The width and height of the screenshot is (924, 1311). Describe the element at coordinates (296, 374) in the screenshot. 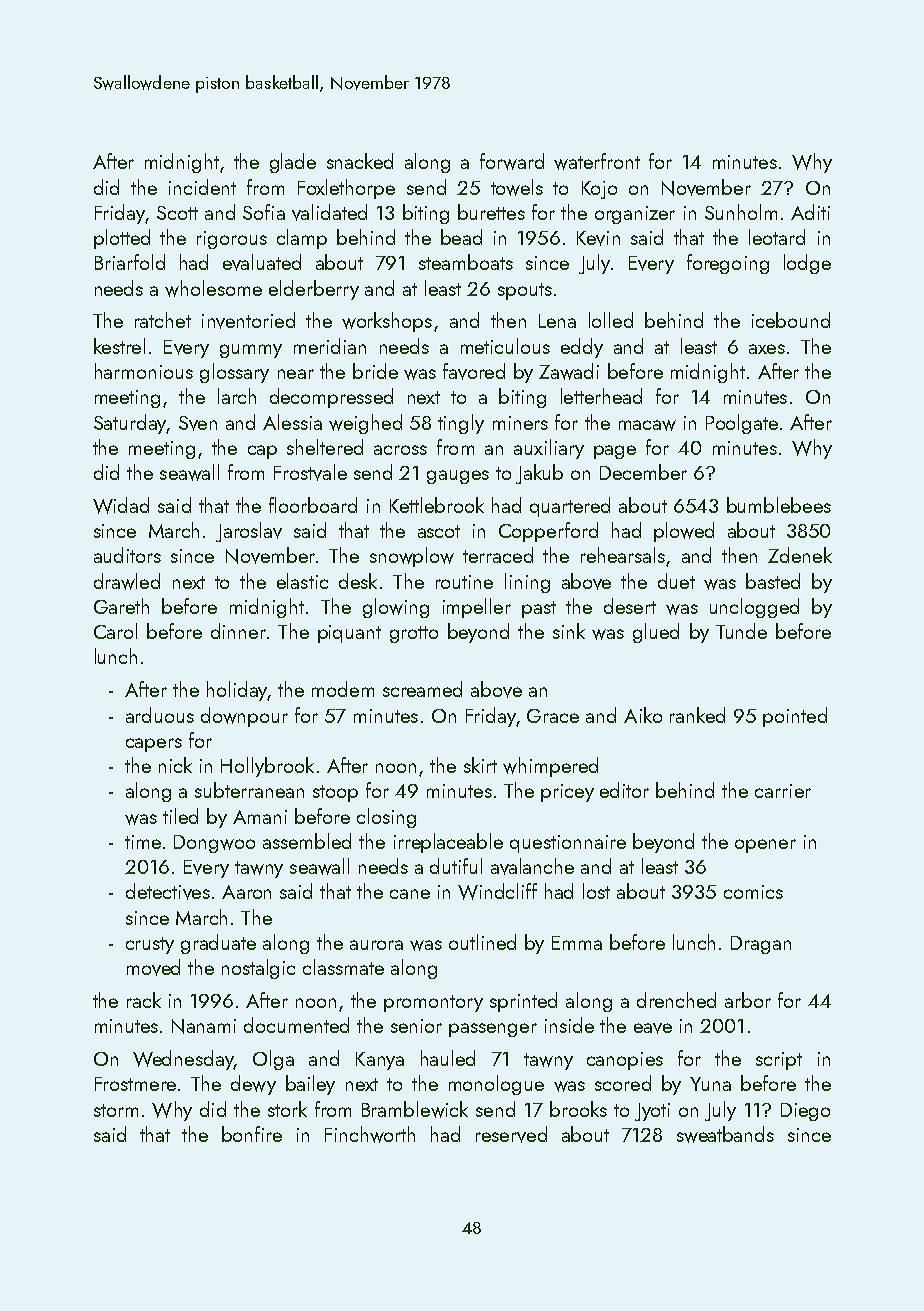

I see `near` at that location.
